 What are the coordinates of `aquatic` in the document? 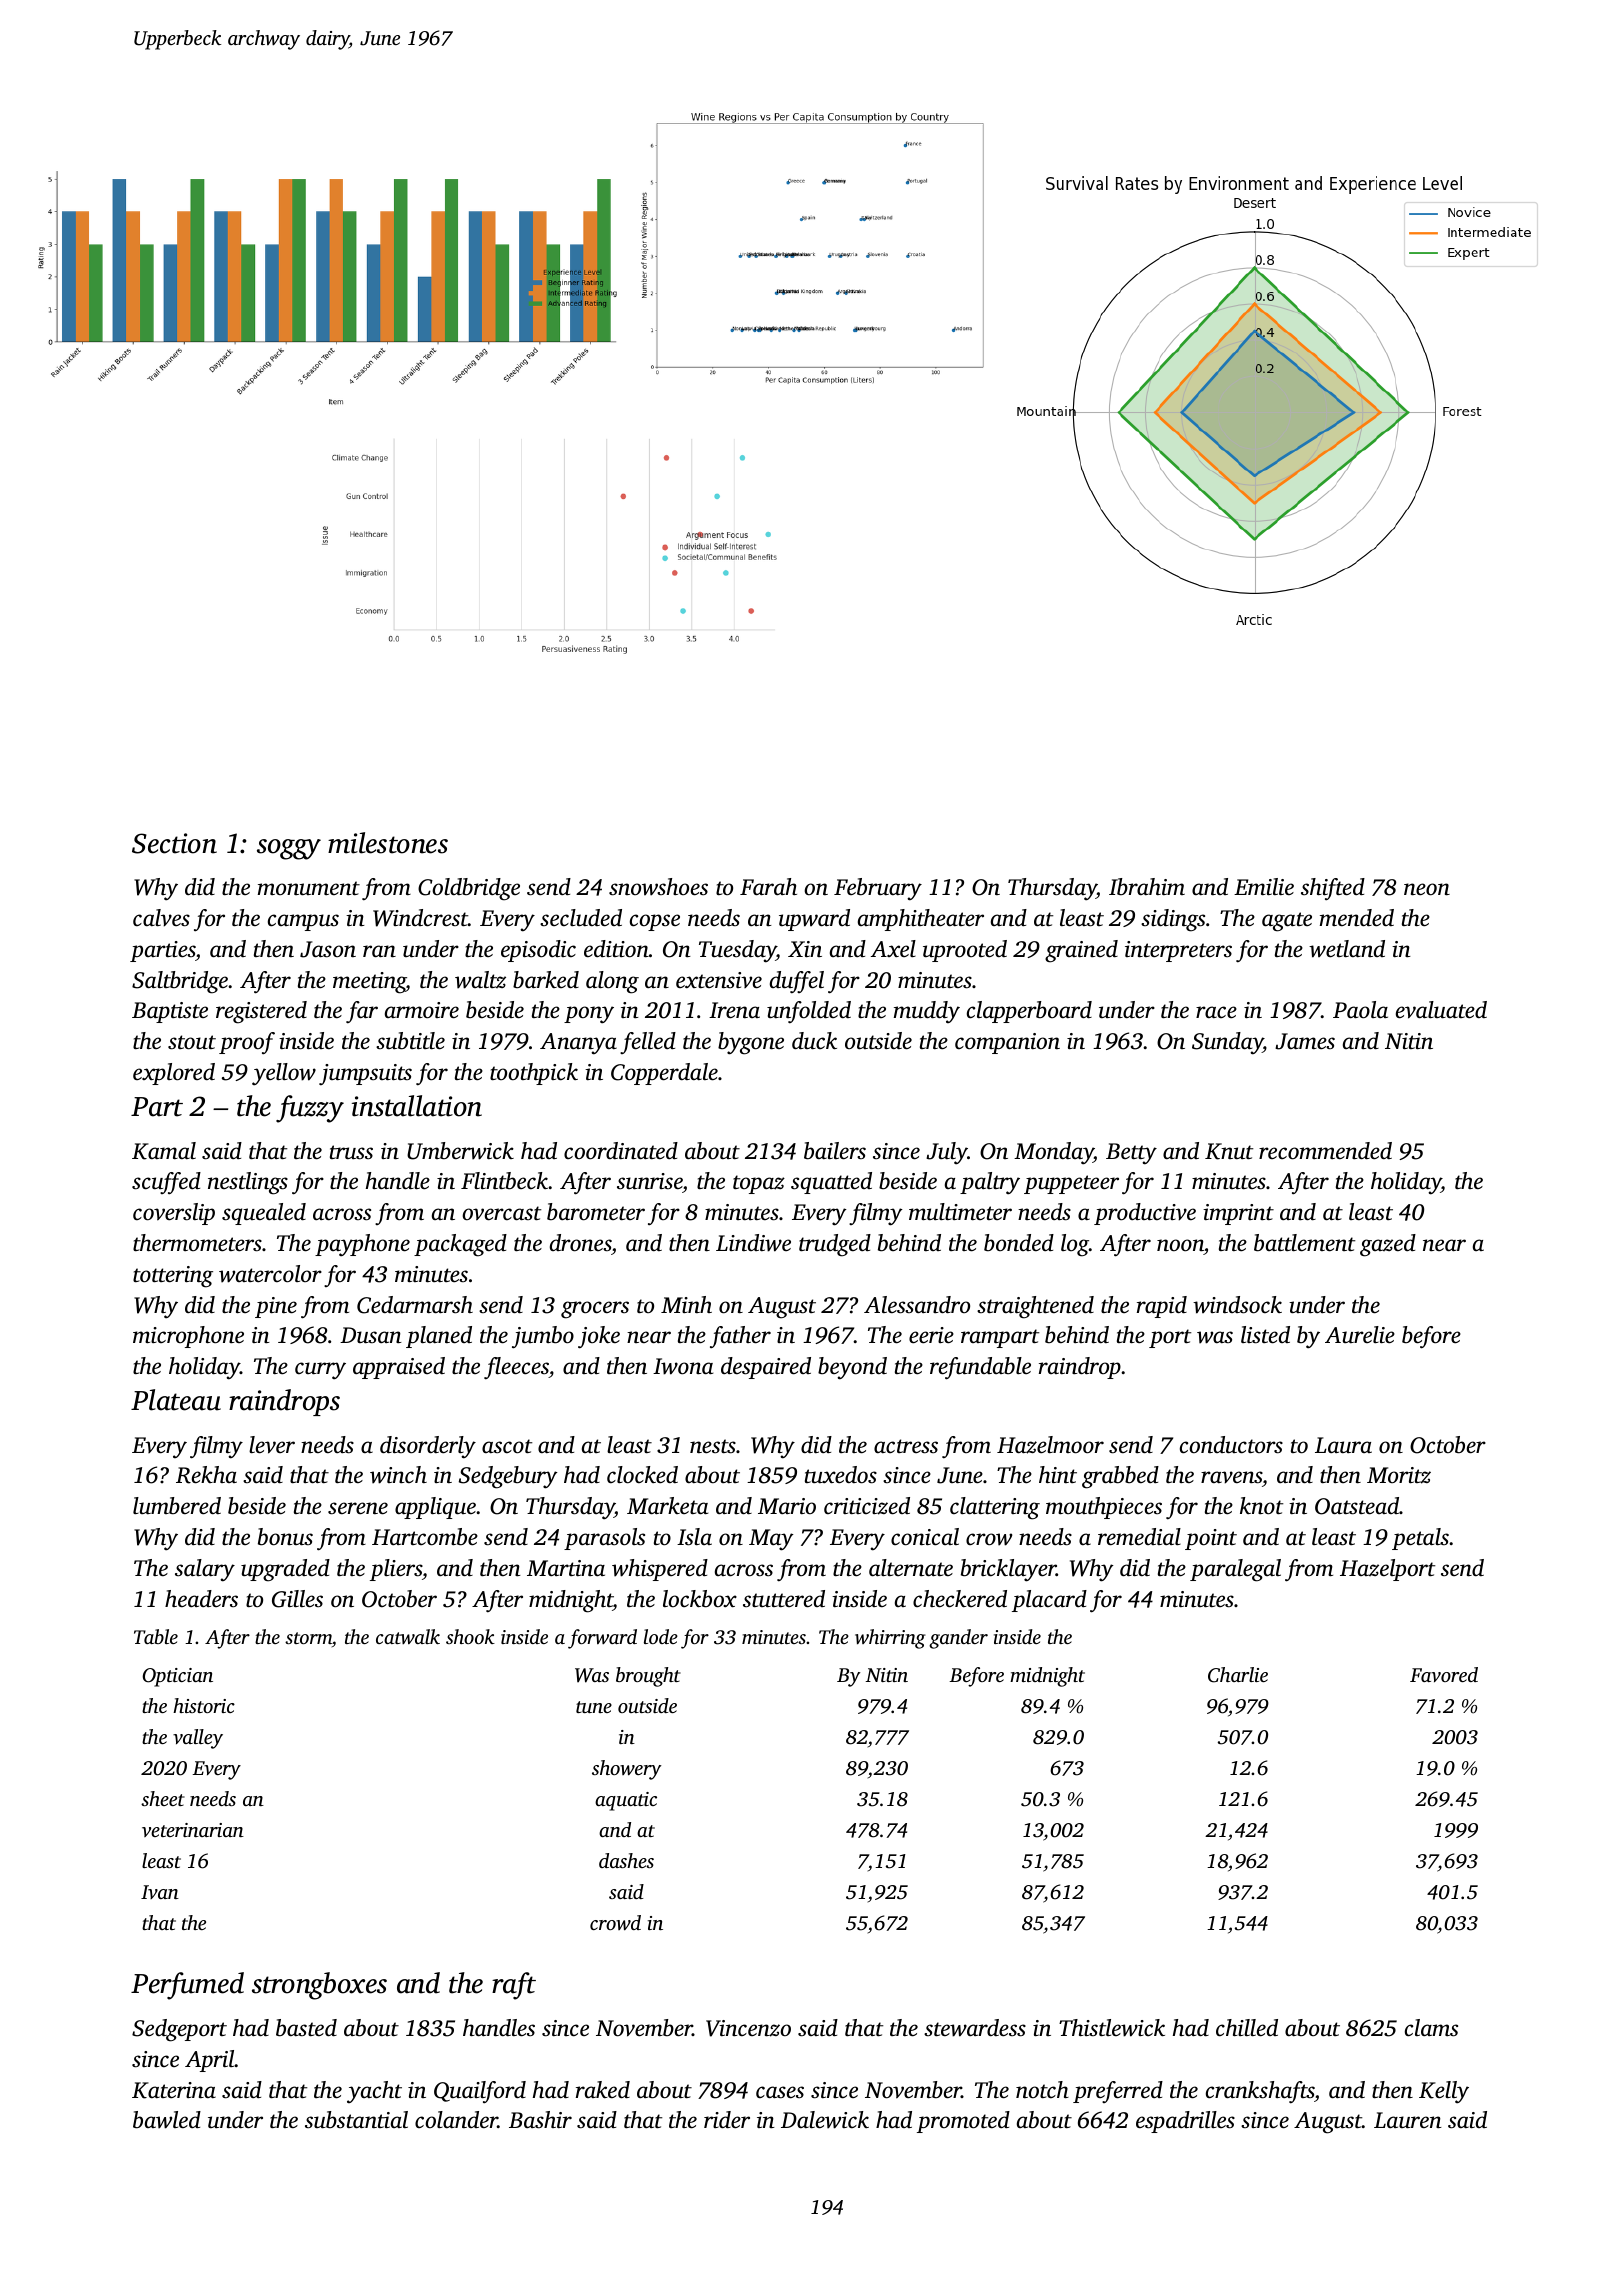 It's located at (626, 1801).
